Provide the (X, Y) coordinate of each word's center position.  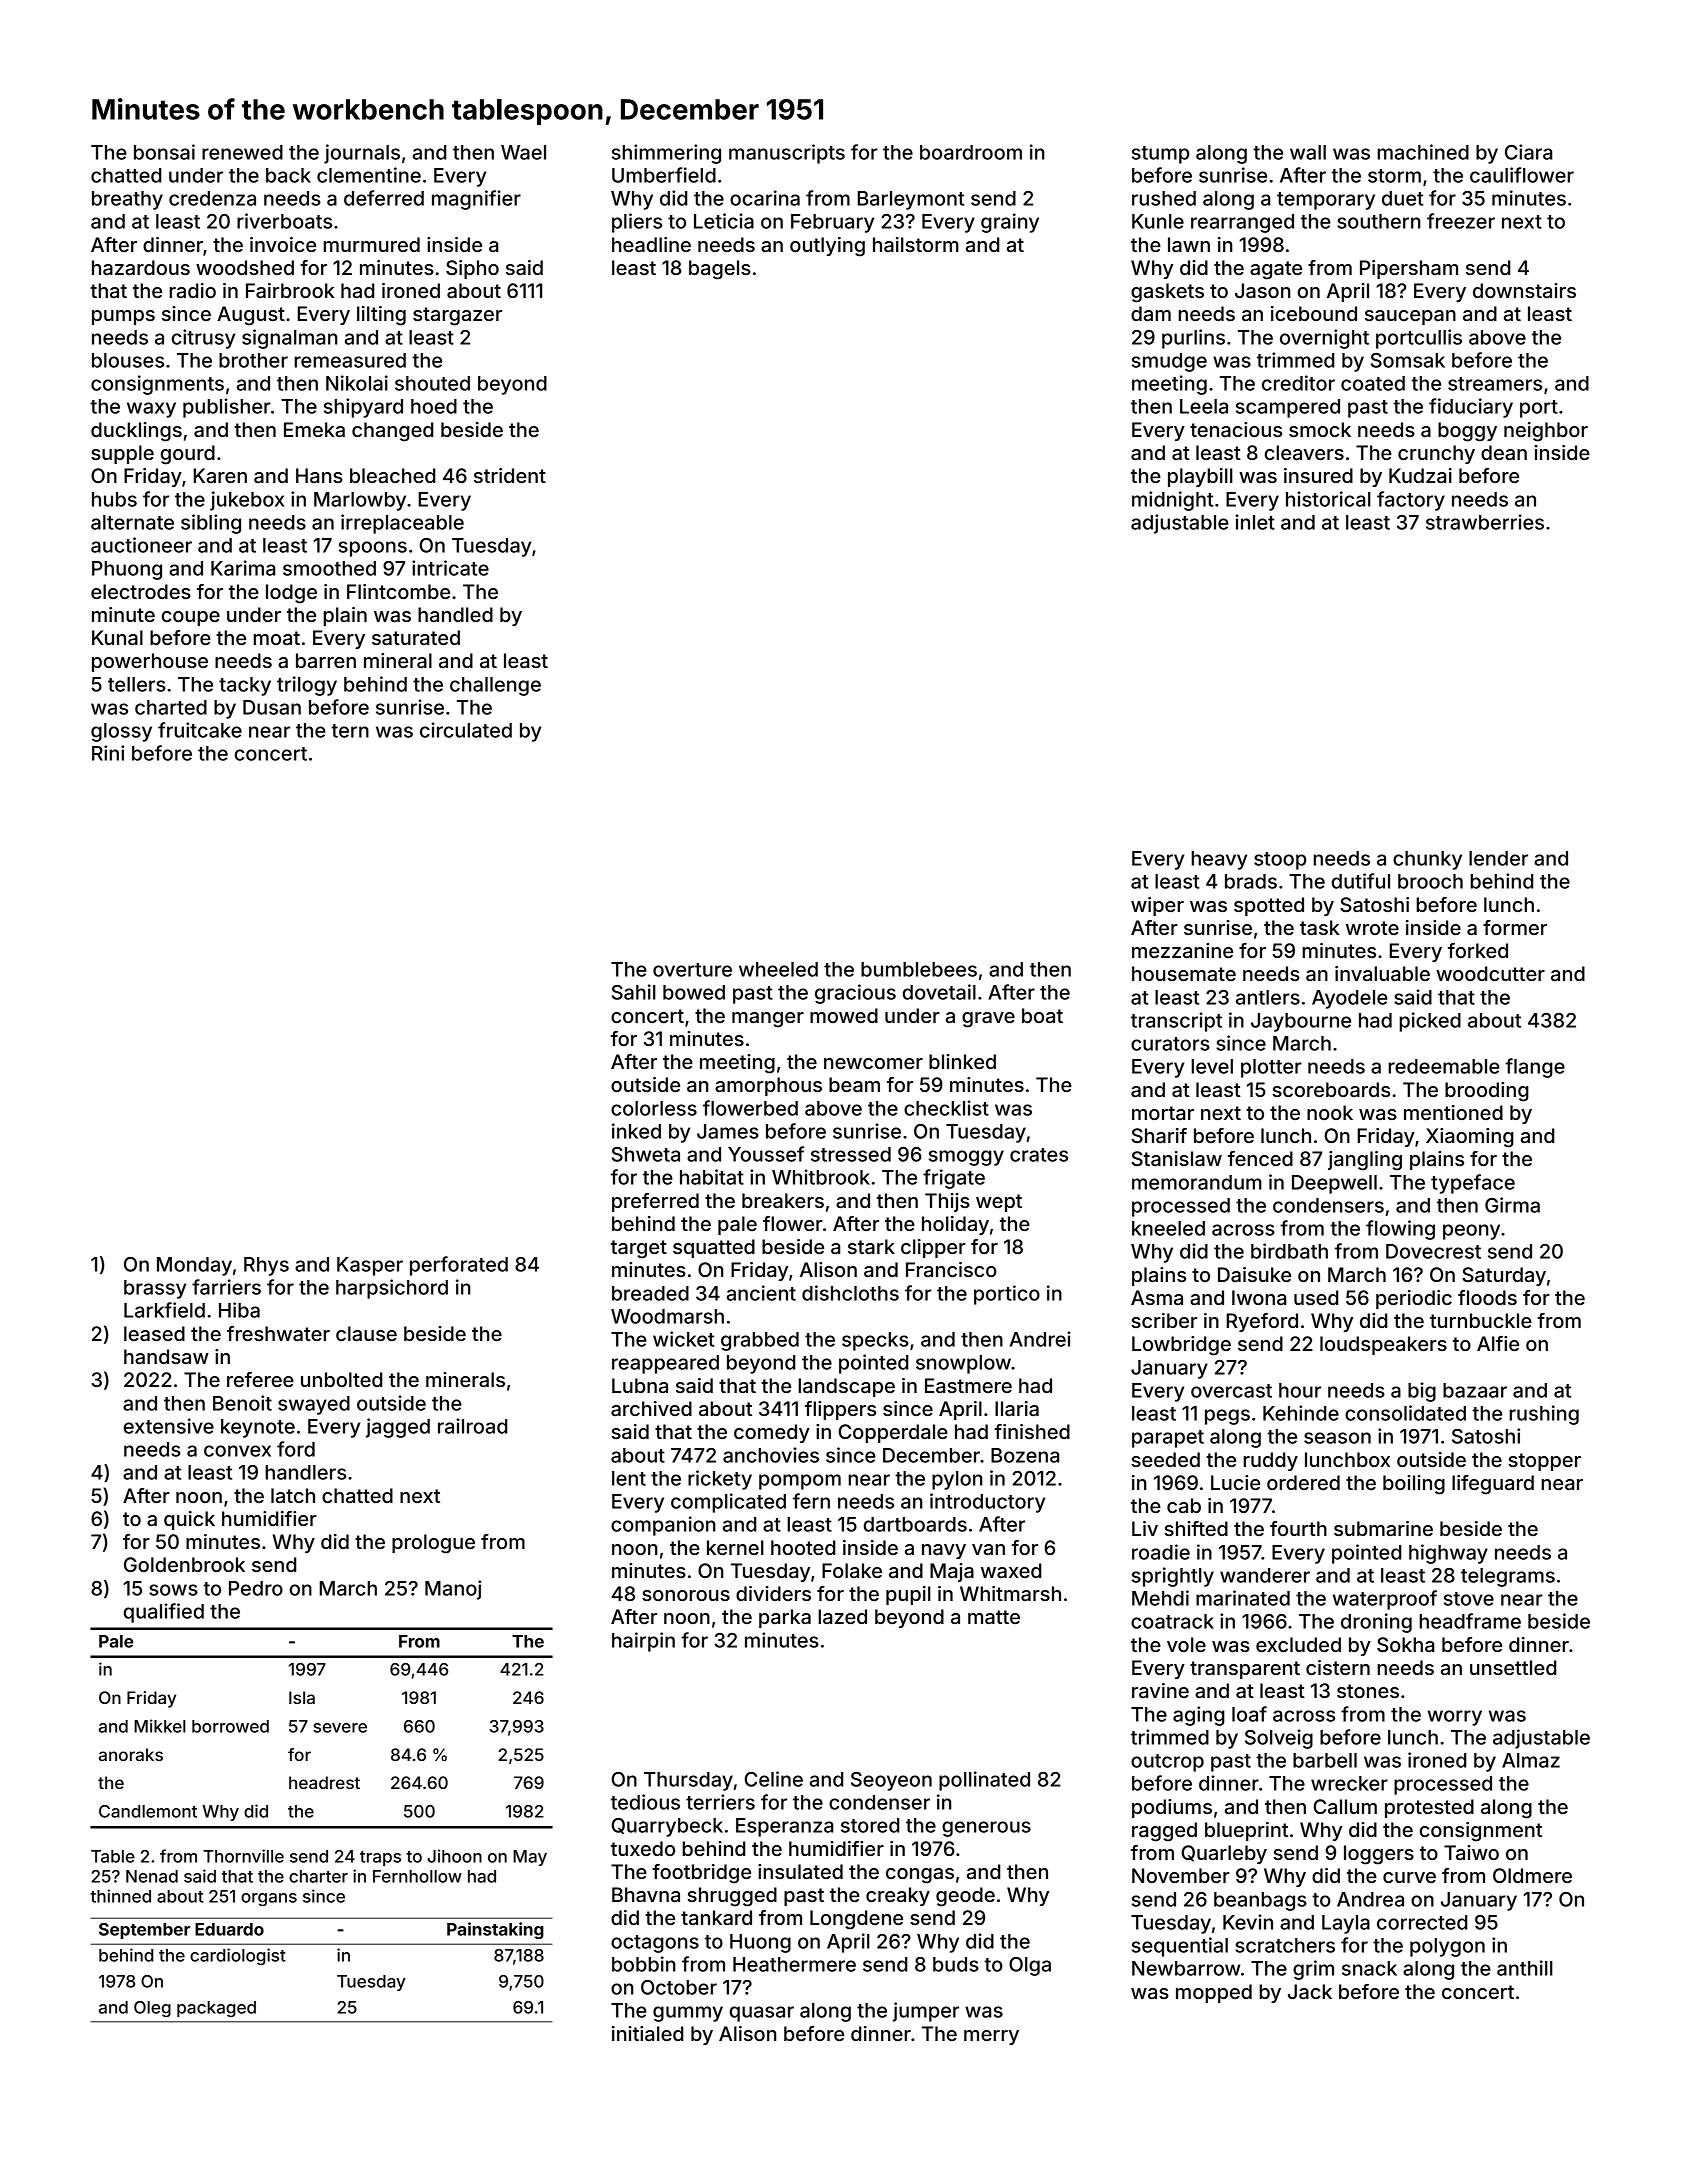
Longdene (856, 1920)
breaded (650, 1293)
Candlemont (148, 1811)
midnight (1172, 501)
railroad (472, 1426)
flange (1535, 1068)
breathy (127, 200)
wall (1308, 152)
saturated (416, 637)
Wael (523, 152)
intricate (450, 568)
